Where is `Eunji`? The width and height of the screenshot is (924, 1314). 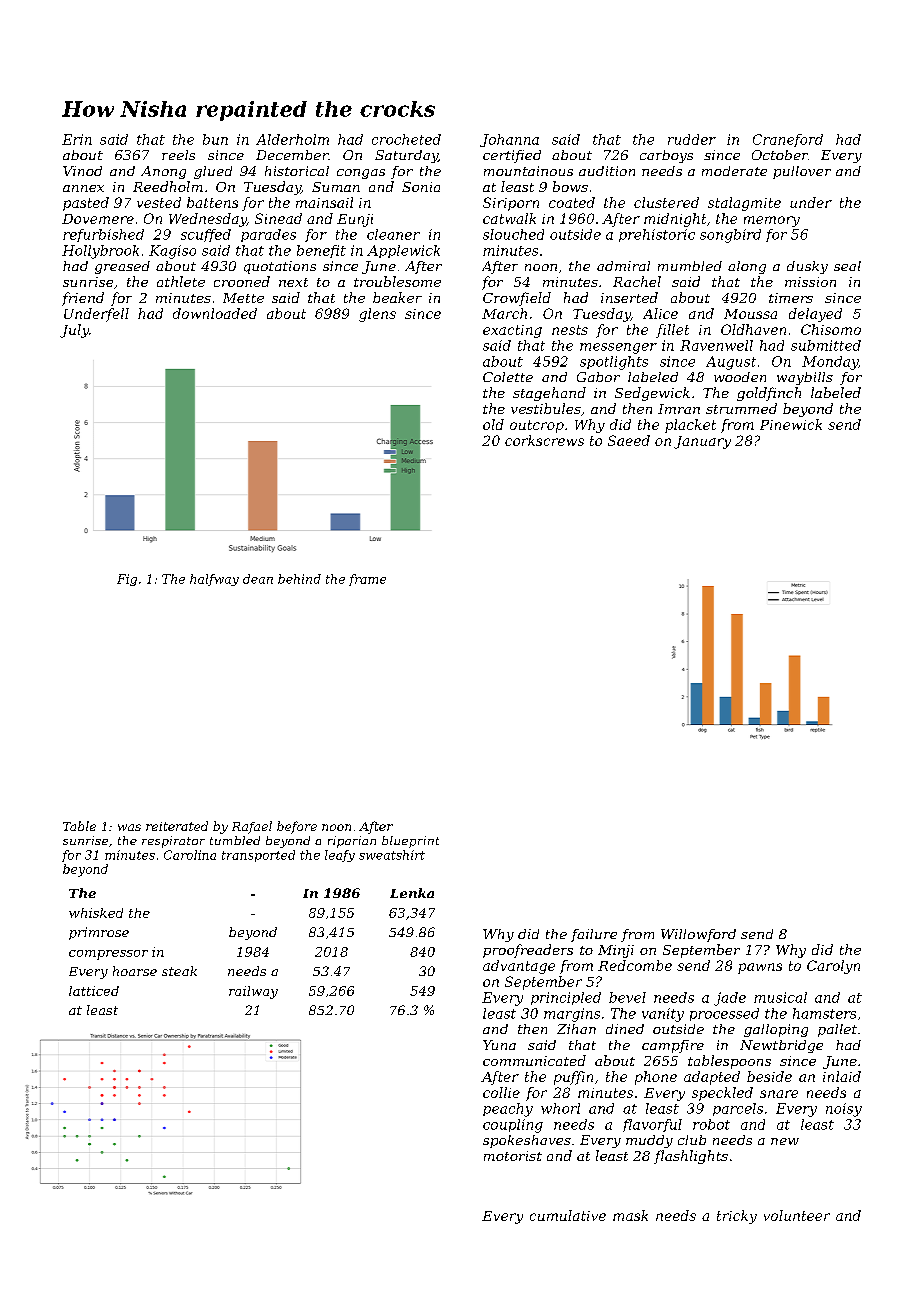
Eunji is located at coordinates (355, 220).
